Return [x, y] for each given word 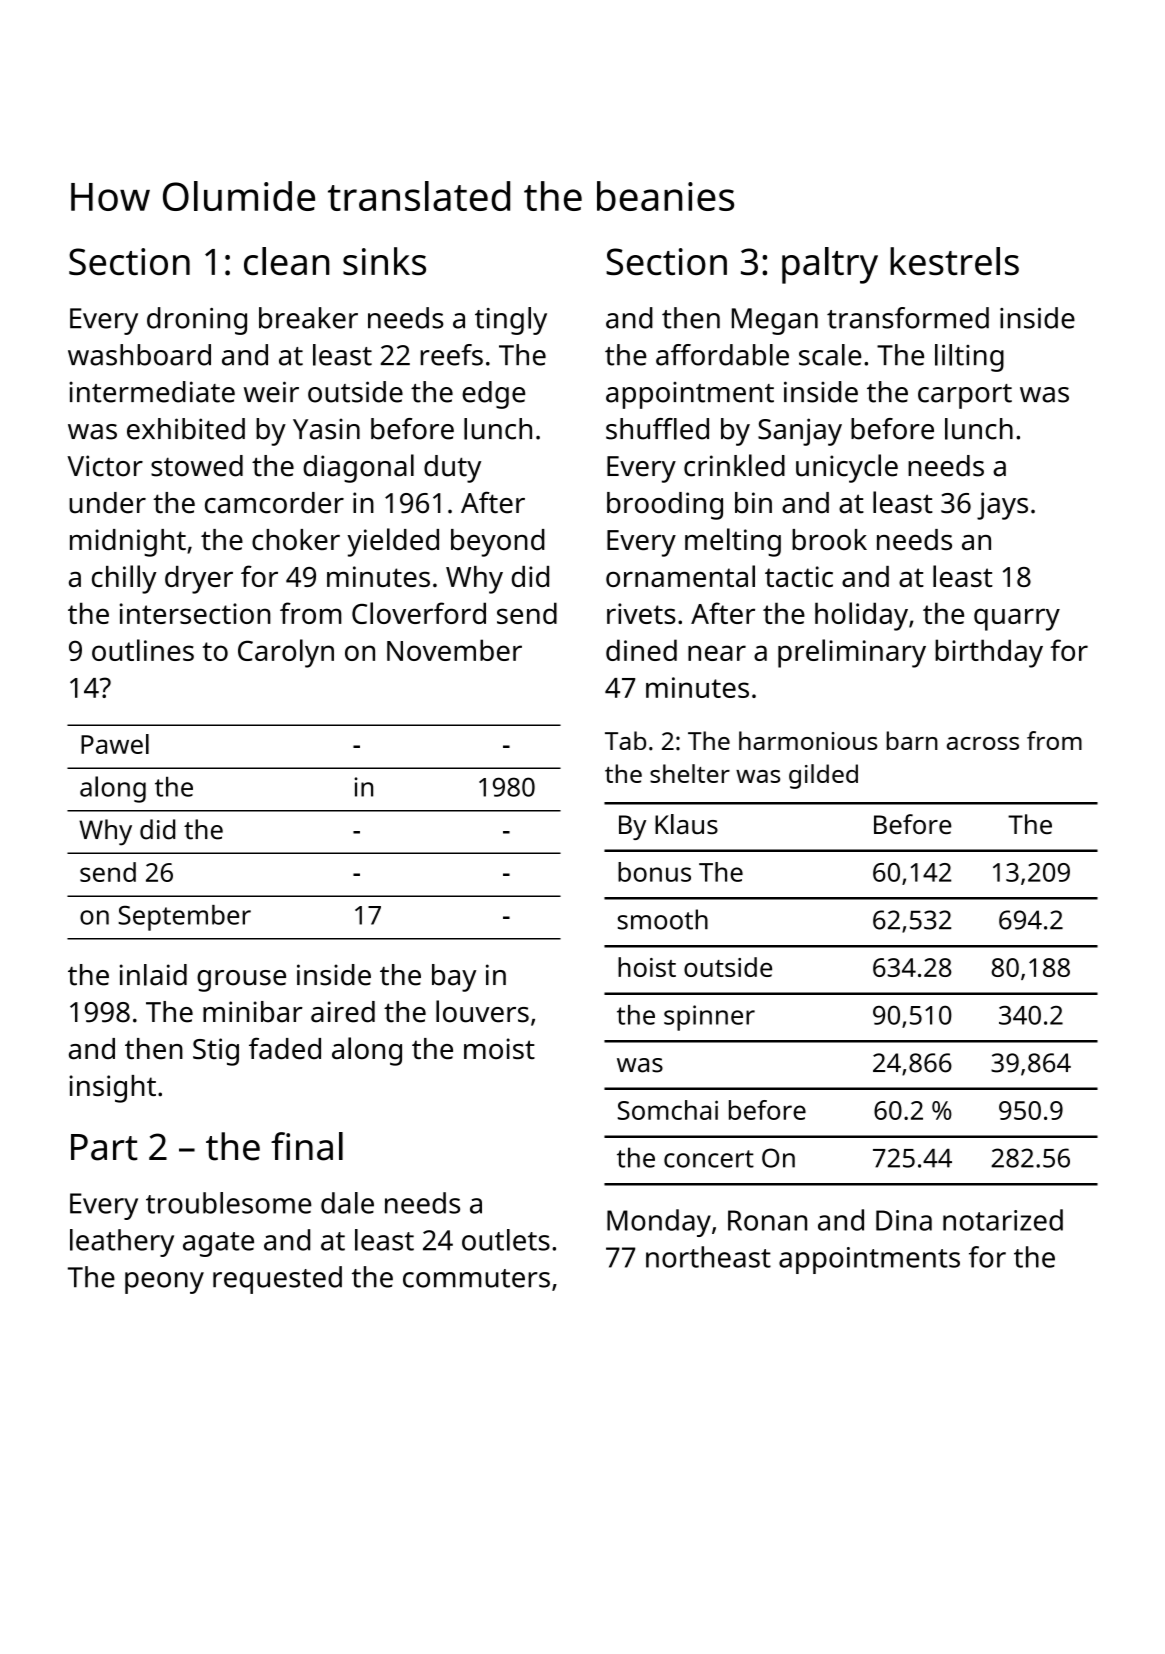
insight [112, 1089]
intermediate [152, 392]
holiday [861, 616]
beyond [498, 543]
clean [286, 261]
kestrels [954, 261]
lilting [969, 358]
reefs [452, 355]
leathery [122, 1243]
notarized [1003, 1220]
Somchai [668, 1110]
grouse [241, 981]
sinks [384, 261]
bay [454, 978]
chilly [124, 579]
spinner [709, 1018]
